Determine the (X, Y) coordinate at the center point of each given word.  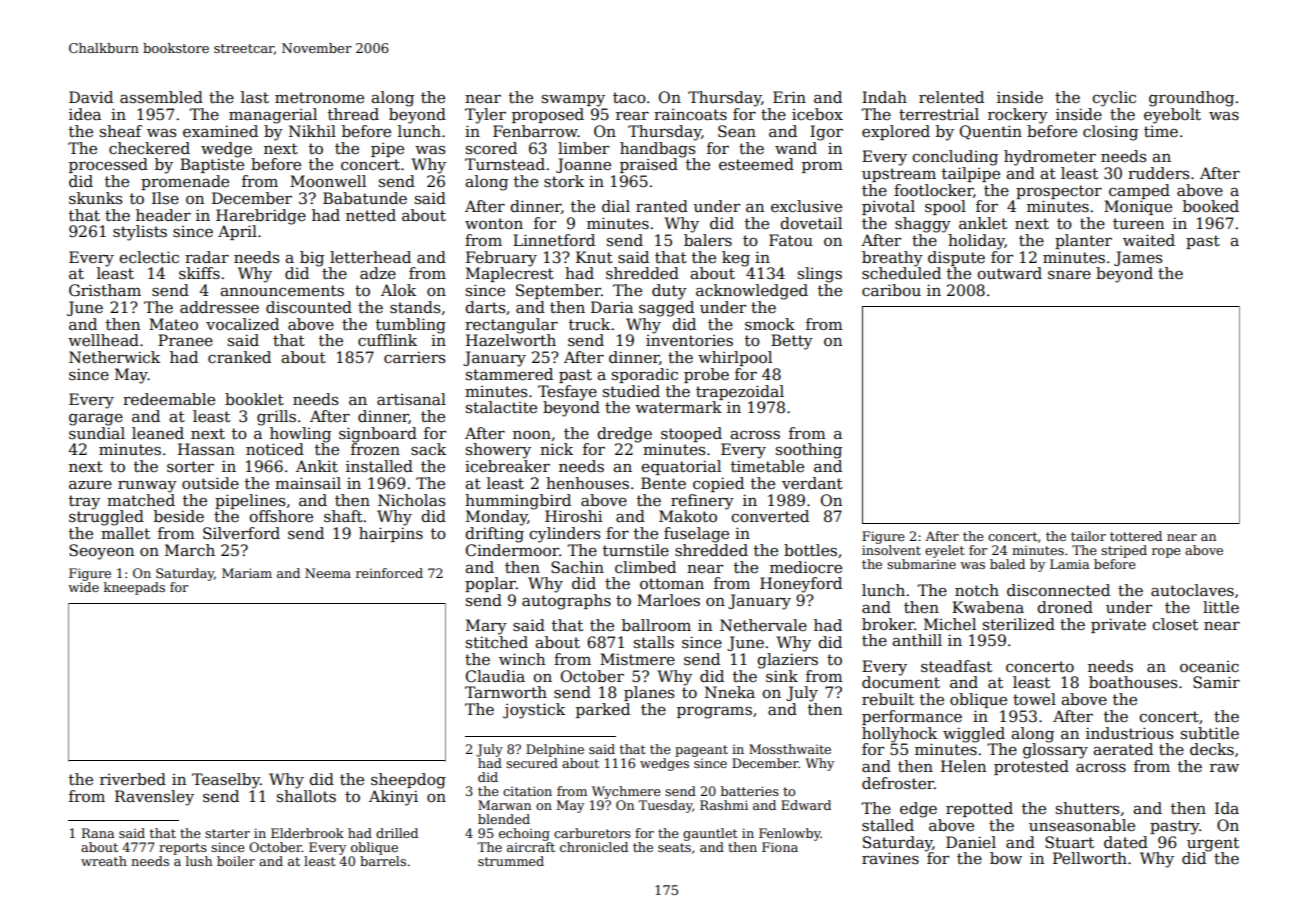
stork (564, 181)
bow (1006, 858)
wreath (104, 861)
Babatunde (365, 198)
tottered (1136, 536)
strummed (511, 861)
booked (1211, 206)
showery (498, 451)
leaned (158, 433)
